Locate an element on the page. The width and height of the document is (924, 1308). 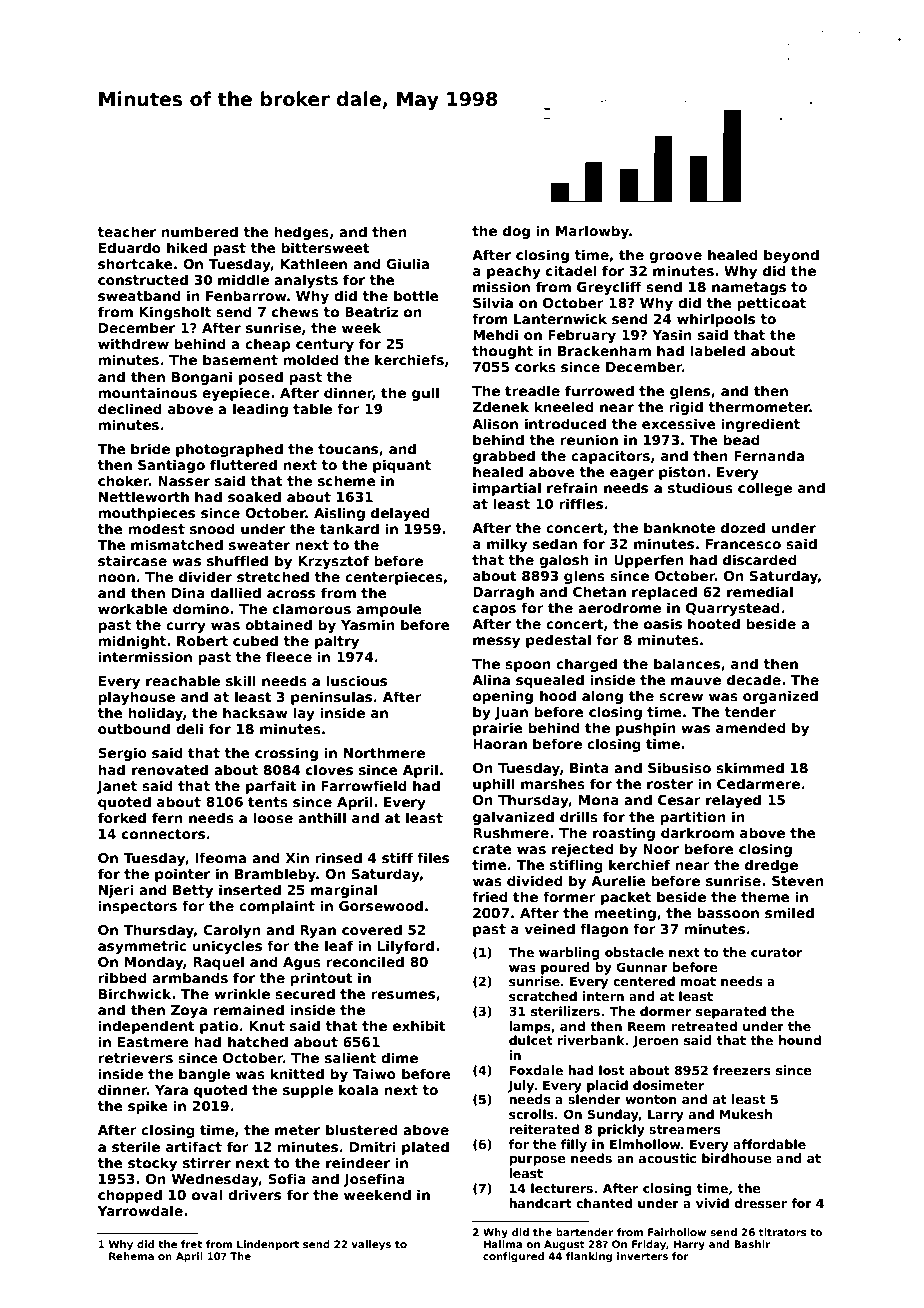
Dmitri is located at coordinates (373, 1146).
